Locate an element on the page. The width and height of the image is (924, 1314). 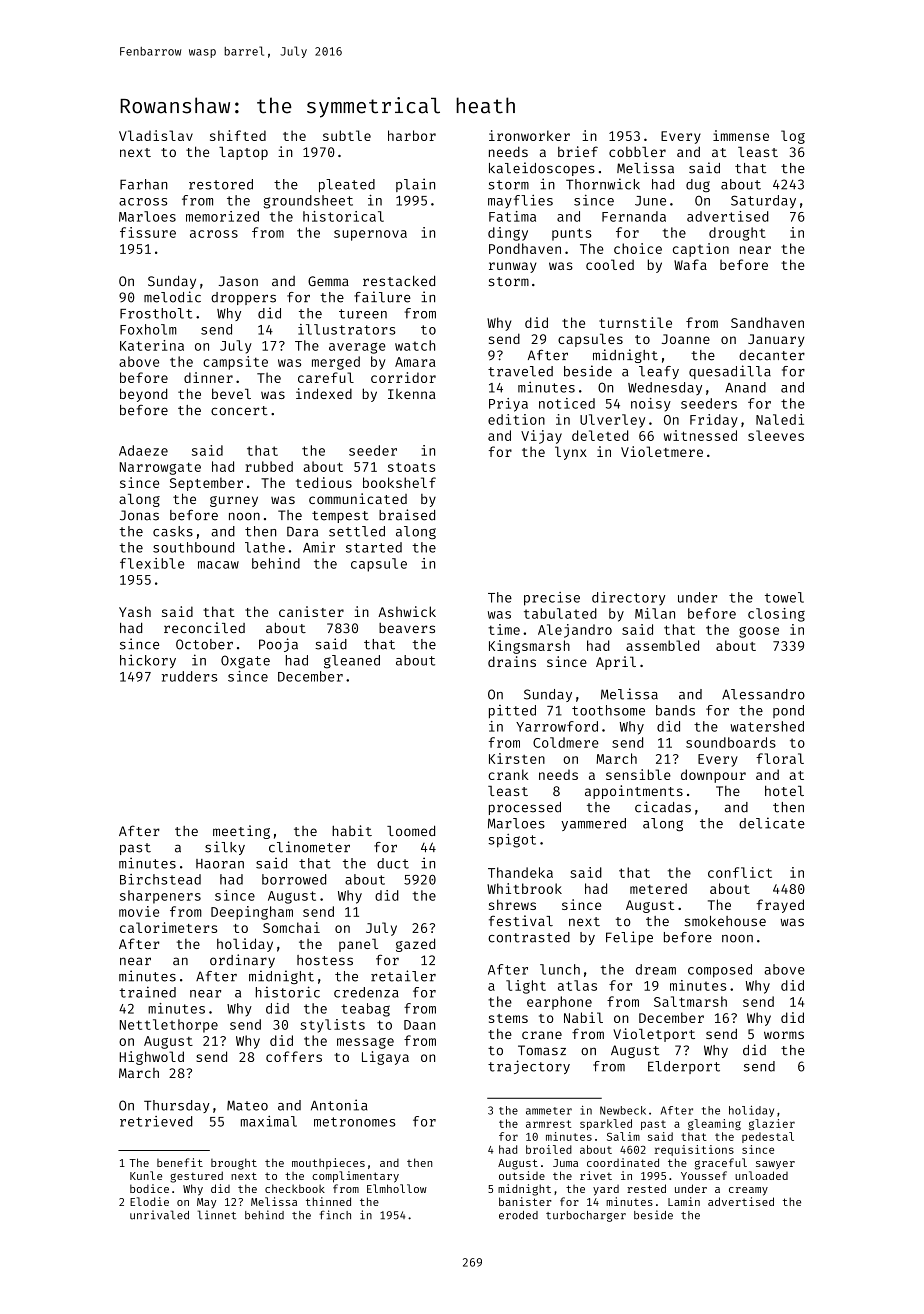
loomed is located at coordinates (411, 830).
